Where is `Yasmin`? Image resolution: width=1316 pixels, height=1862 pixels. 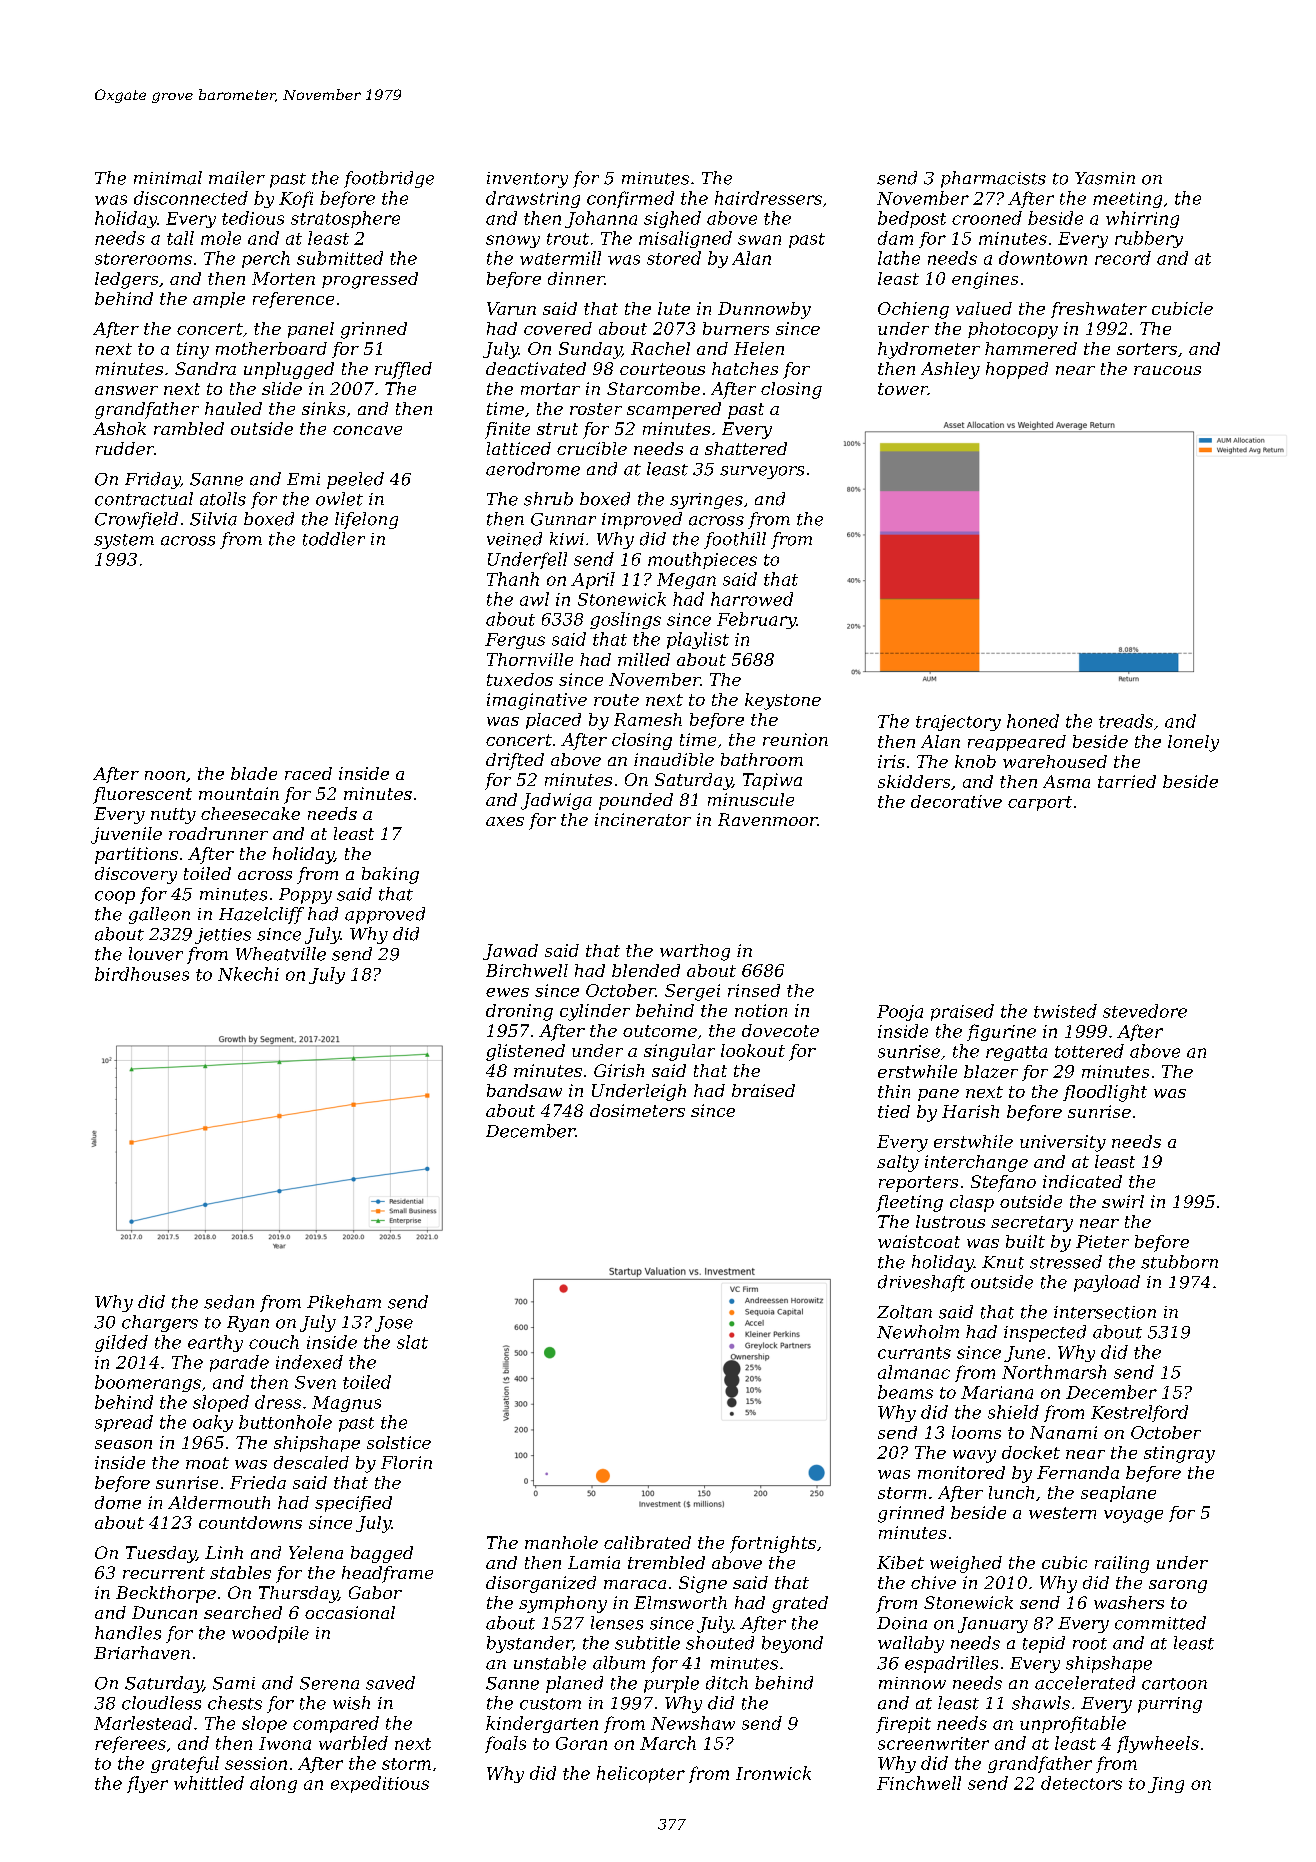 Yasmin is located at coordinates (1105, 178).
